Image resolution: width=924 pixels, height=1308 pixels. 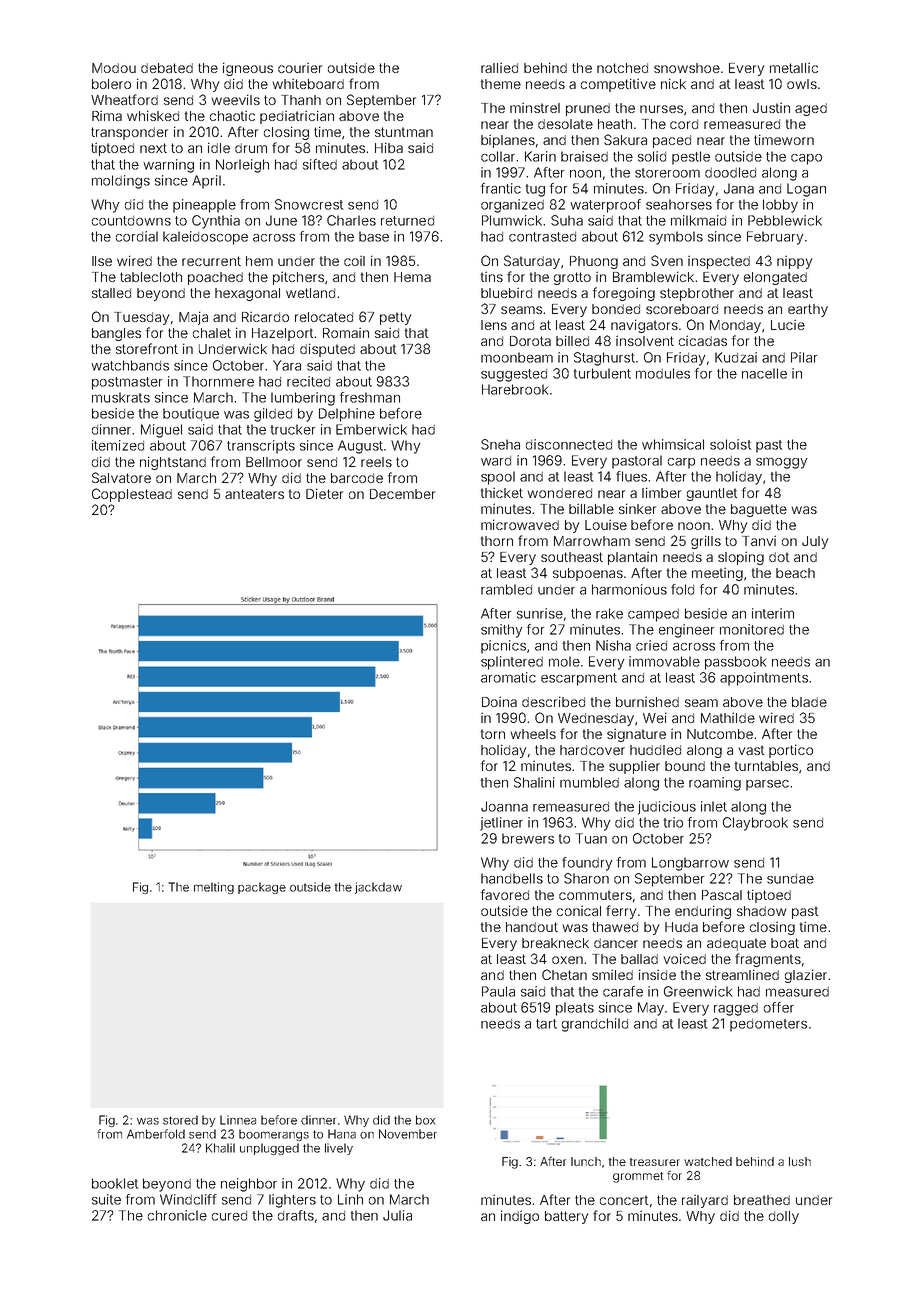 I want to click on nightstand, so click(x=173, y=463).
